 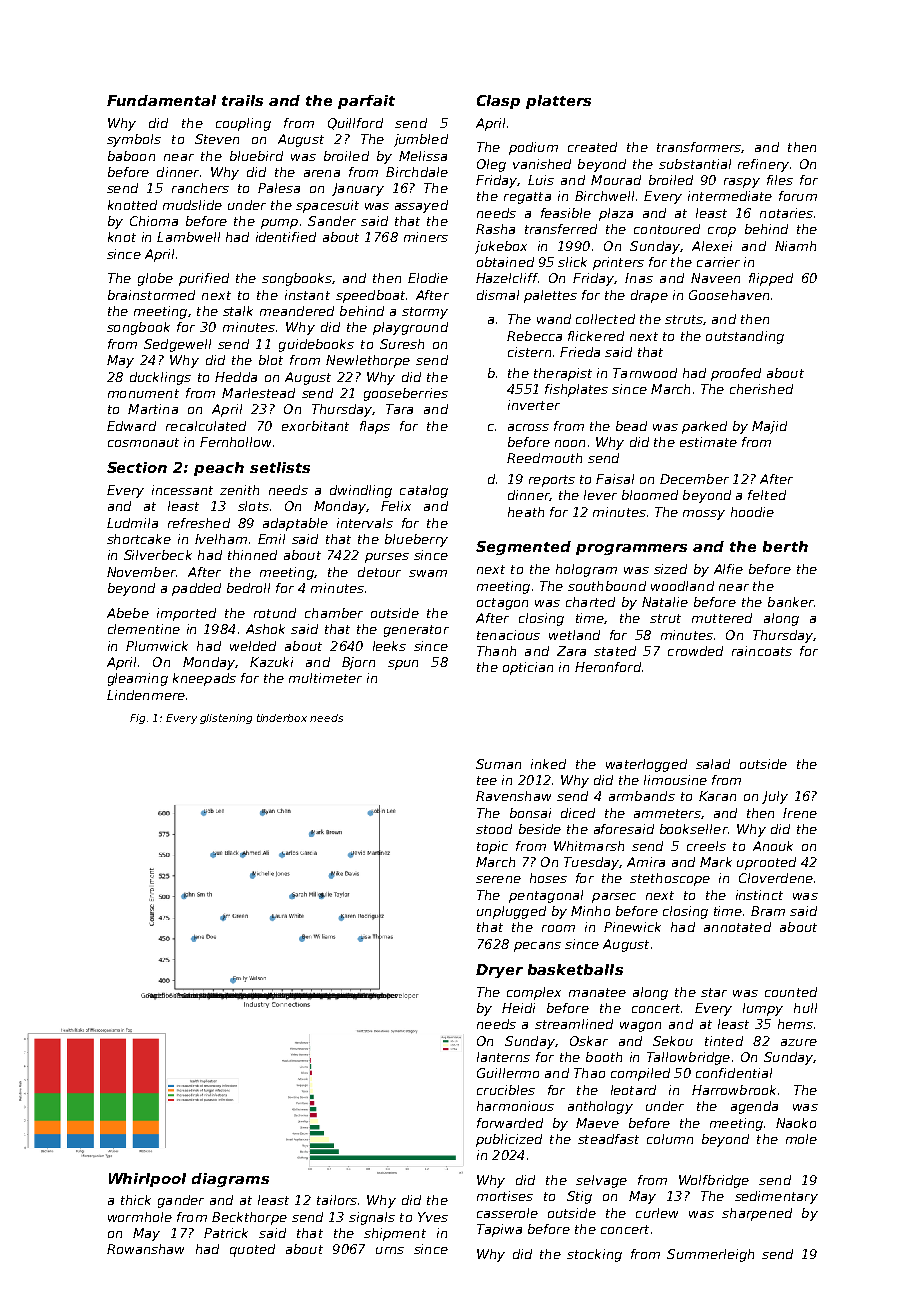 What do you see at coordinates (795, 246) in the page?
I see `Niamh` at bounding box center [795, 246].
